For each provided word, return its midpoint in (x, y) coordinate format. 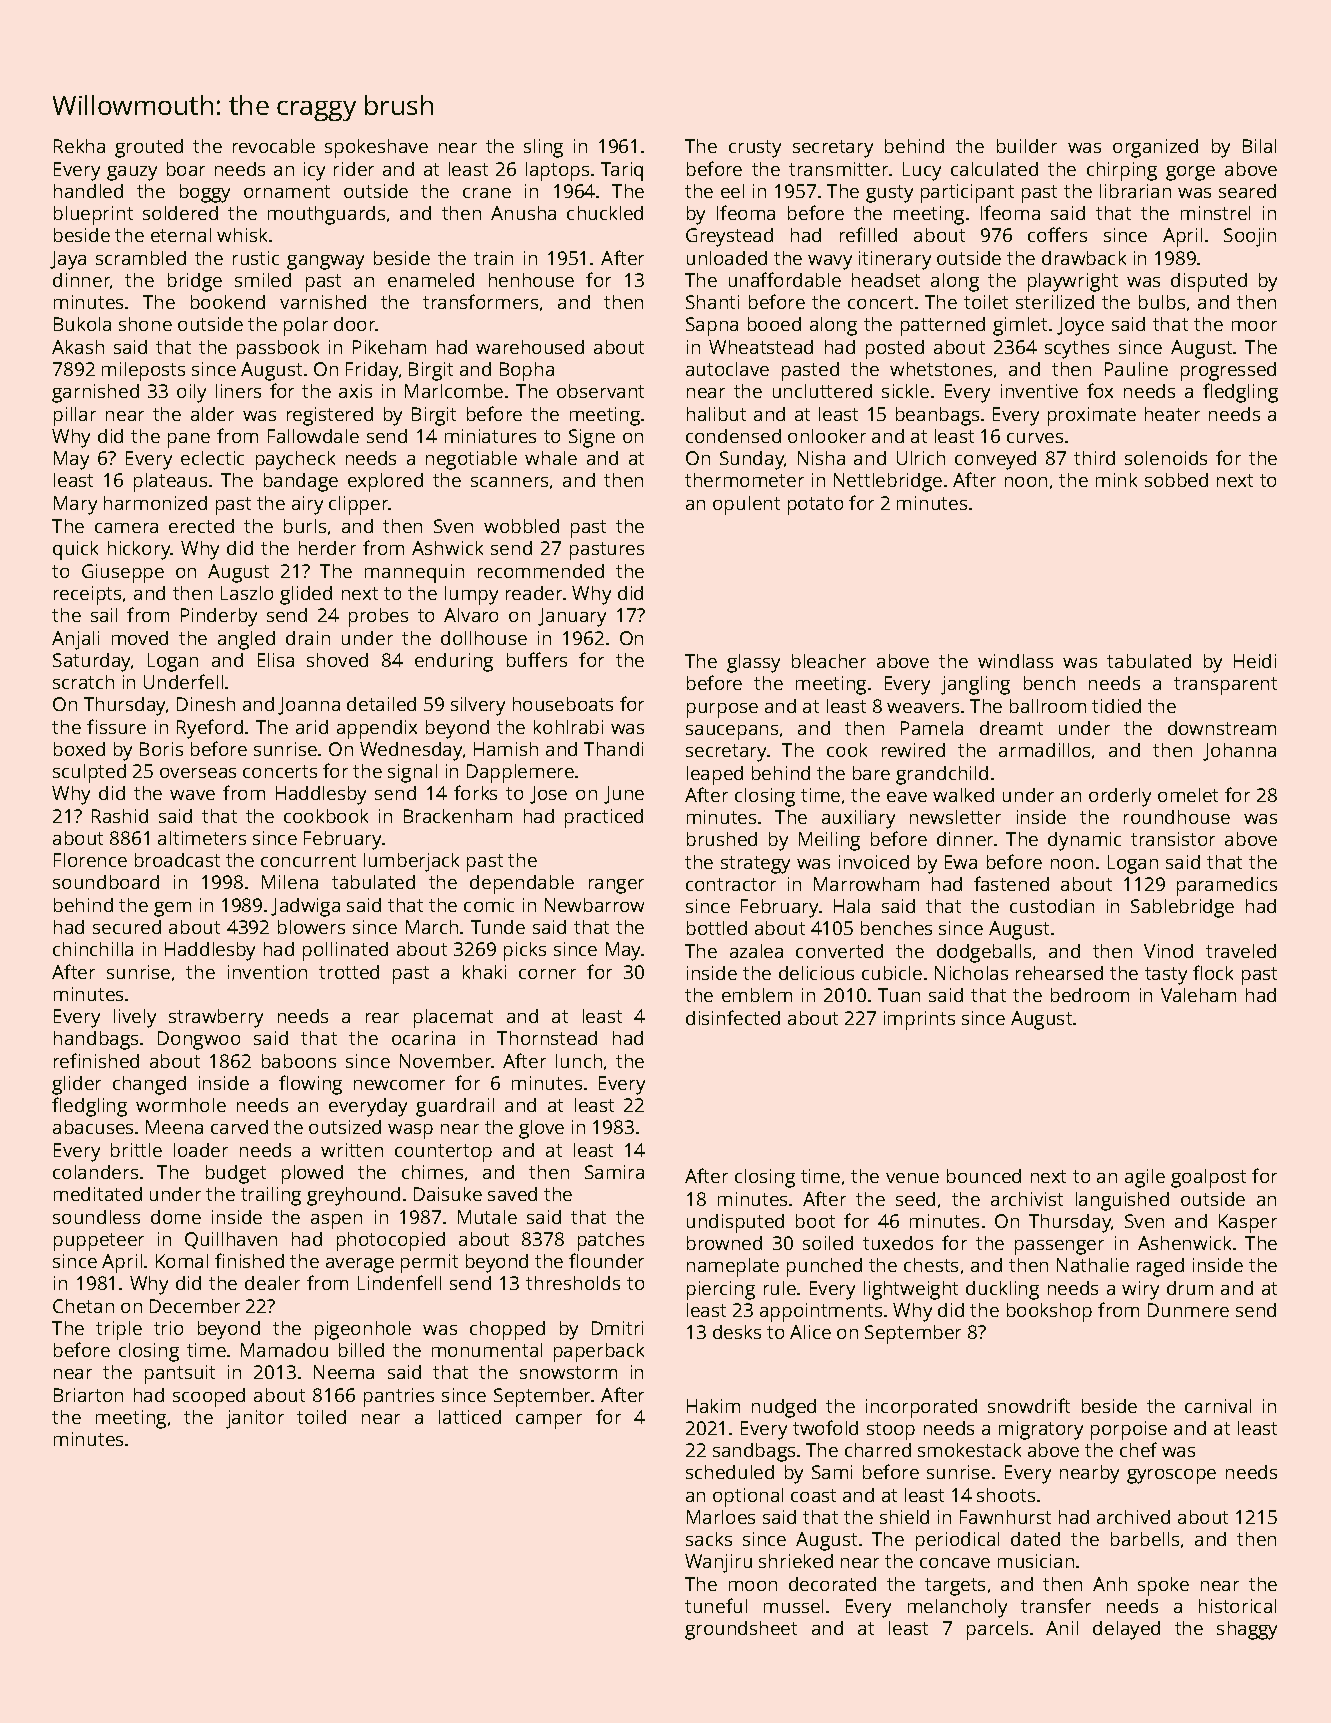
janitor (255, 1419)
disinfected (733, 1017)
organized (1155, 148)
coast (813, 1495)
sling (543, 148)
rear (382, 1018)
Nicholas (971, 973)
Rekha (79, 146)
